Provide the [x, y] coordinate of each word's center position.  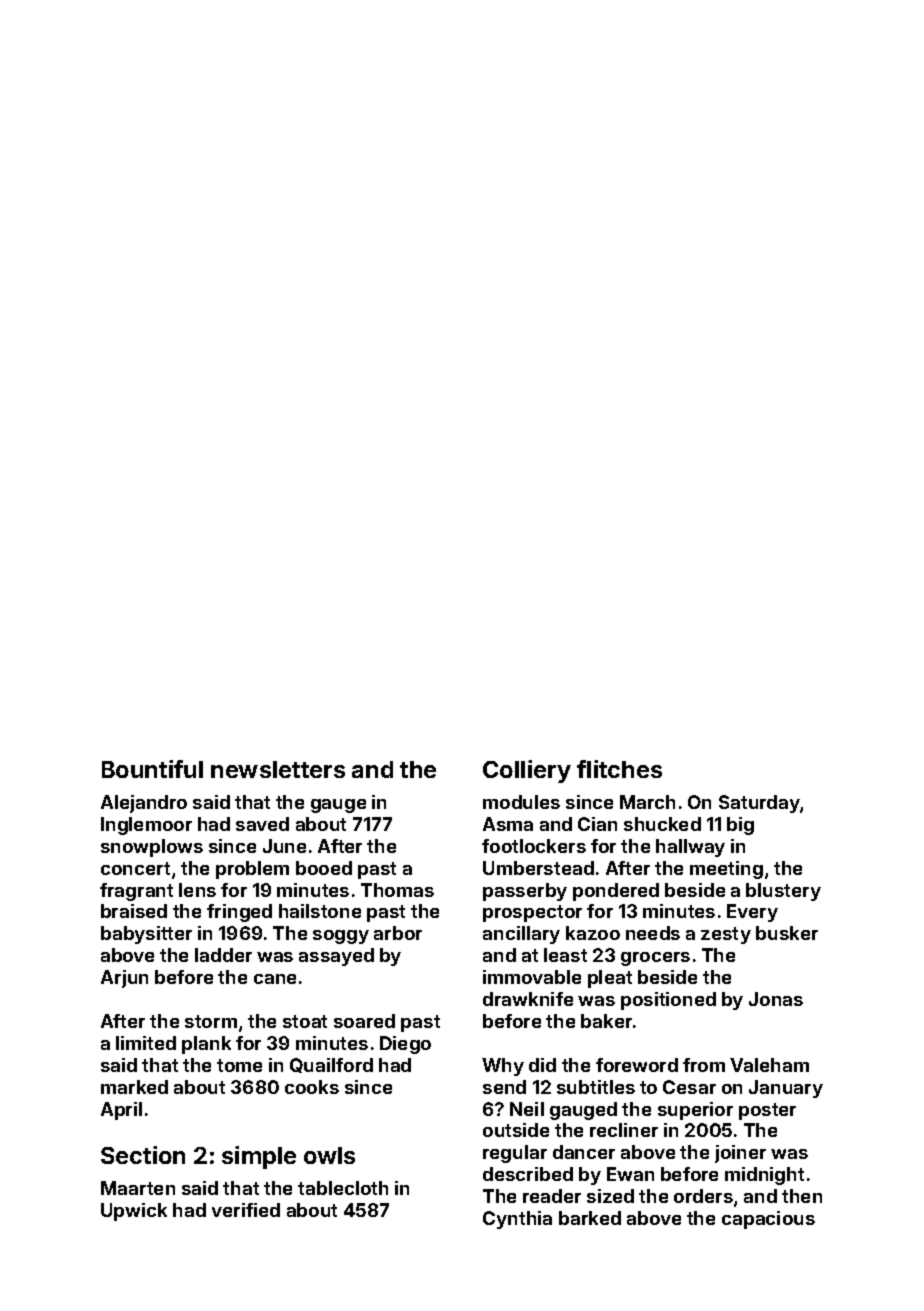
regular [515, 1154]
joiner [740, 1154]
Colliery [527, 771]
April [121, 1111]
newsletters [278, 769]
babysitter [146, 935]
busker [787, 933]
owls [329, 1155]
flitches [619, 769]
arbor [398, 933]
